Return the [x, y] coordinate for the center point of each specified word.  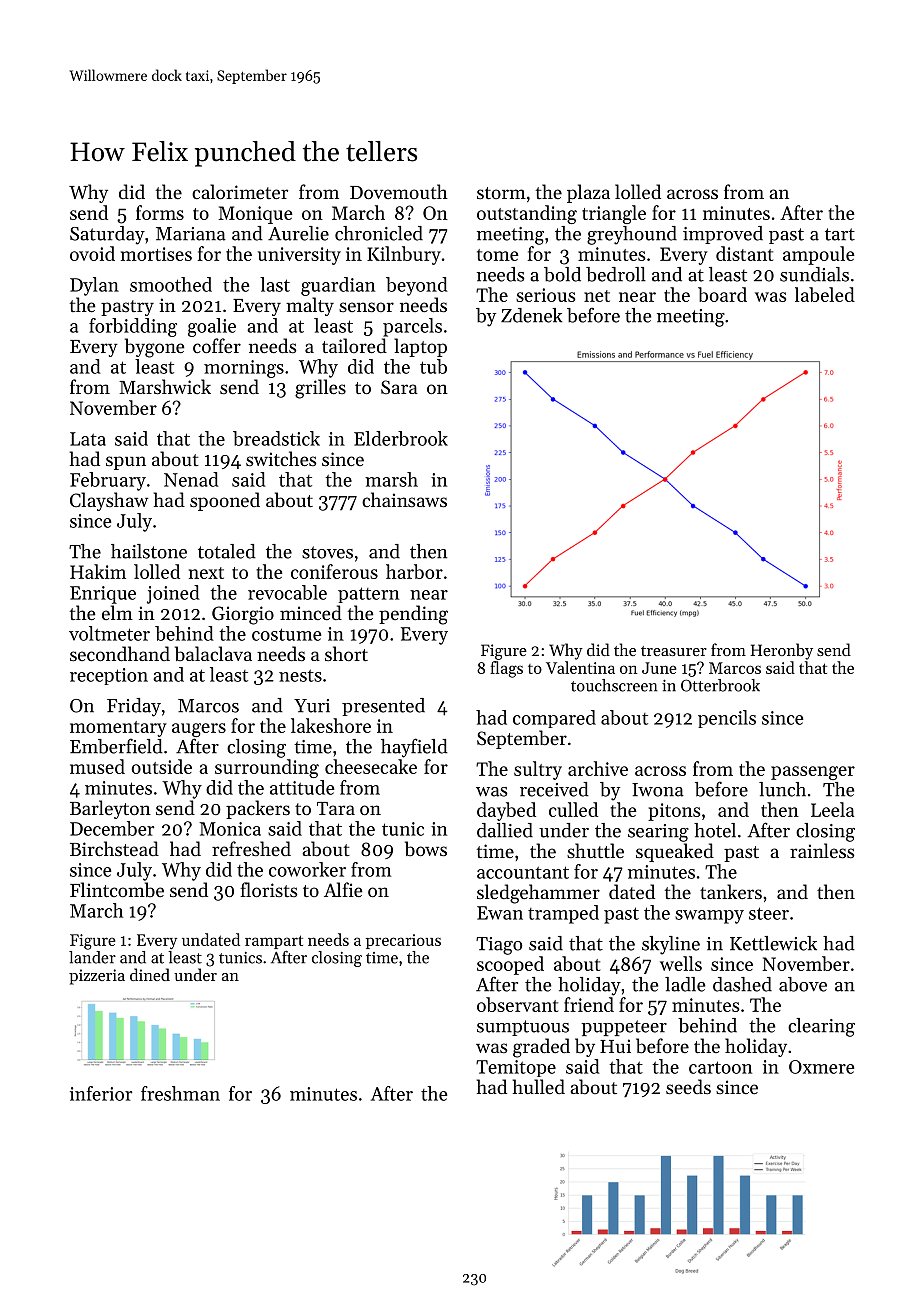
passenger [813, 773]
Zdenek [532, 315]
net [597, 296]
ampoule [819, 255]
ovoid [92, 253]
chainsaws [404, 499]
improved [723, 235]
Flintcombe [117, 889]
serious [545, 295]
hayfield [414, 748]
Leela [832, 809]
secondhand [120, 653]
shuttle [595, 850]
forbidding [133, 327]
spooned [225, 501]
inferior [101, 1093]
